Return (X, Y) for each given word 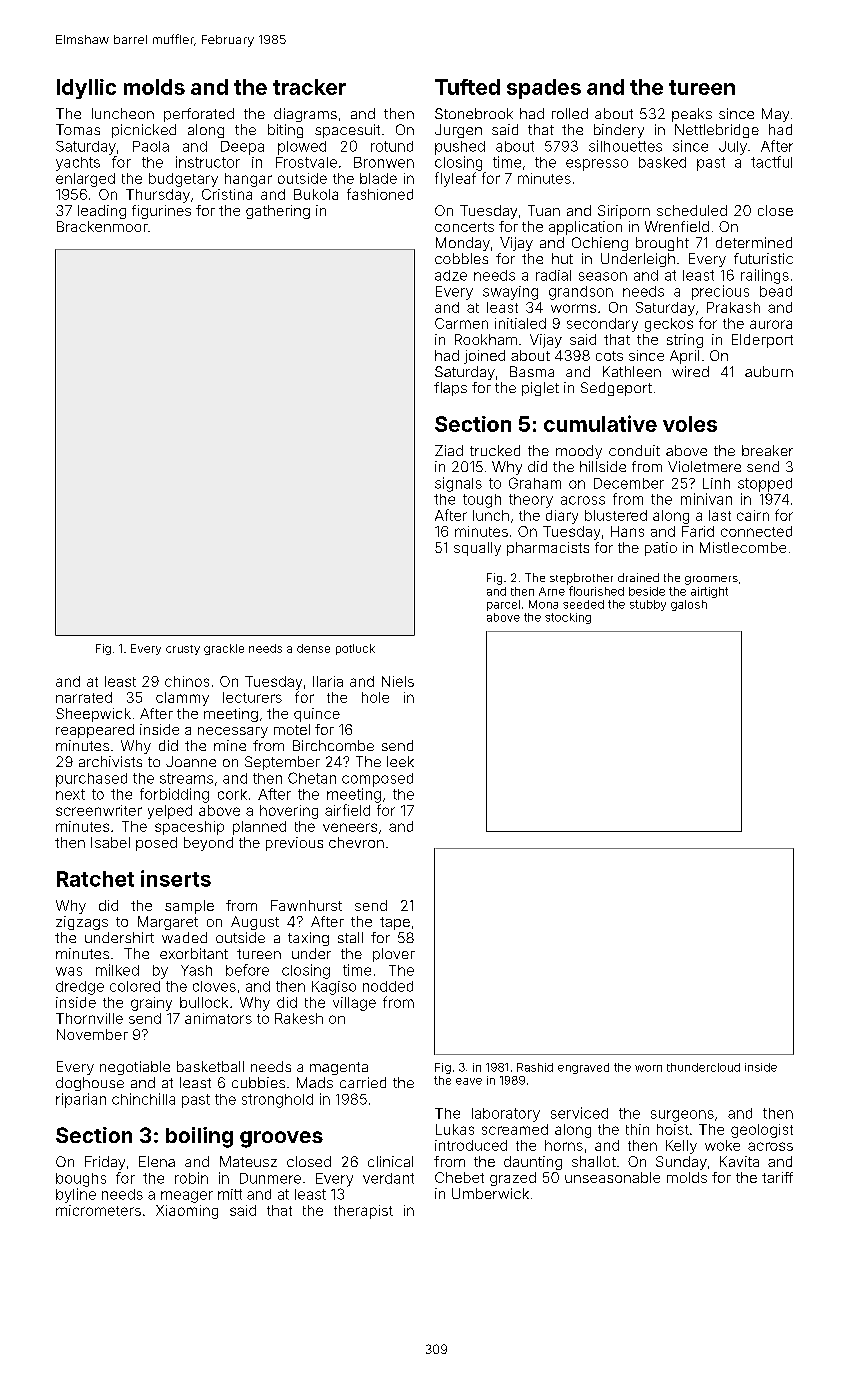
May (775, 115)
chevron (356, 842)
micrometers (98, 1210)
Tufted (467, 87)
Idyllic (86, 89)
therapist (363, 1212)
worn (648, 1068)
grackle (224, 649)
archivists (110, 761)
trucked (495, 450)
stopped (765, 485)
